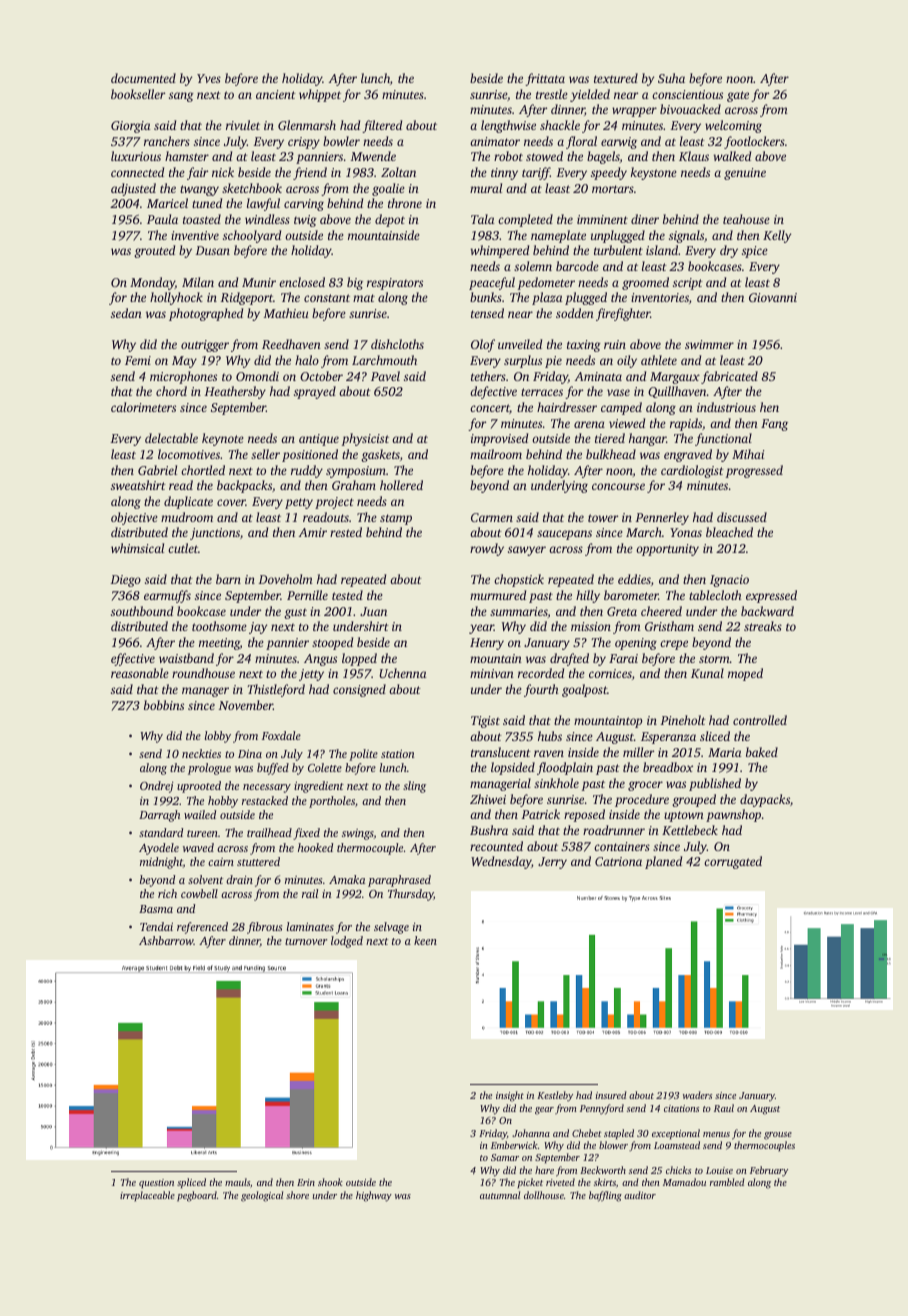  Describe the element at coordinates (243, 125) in the document. I see `rivulet` at that location.
